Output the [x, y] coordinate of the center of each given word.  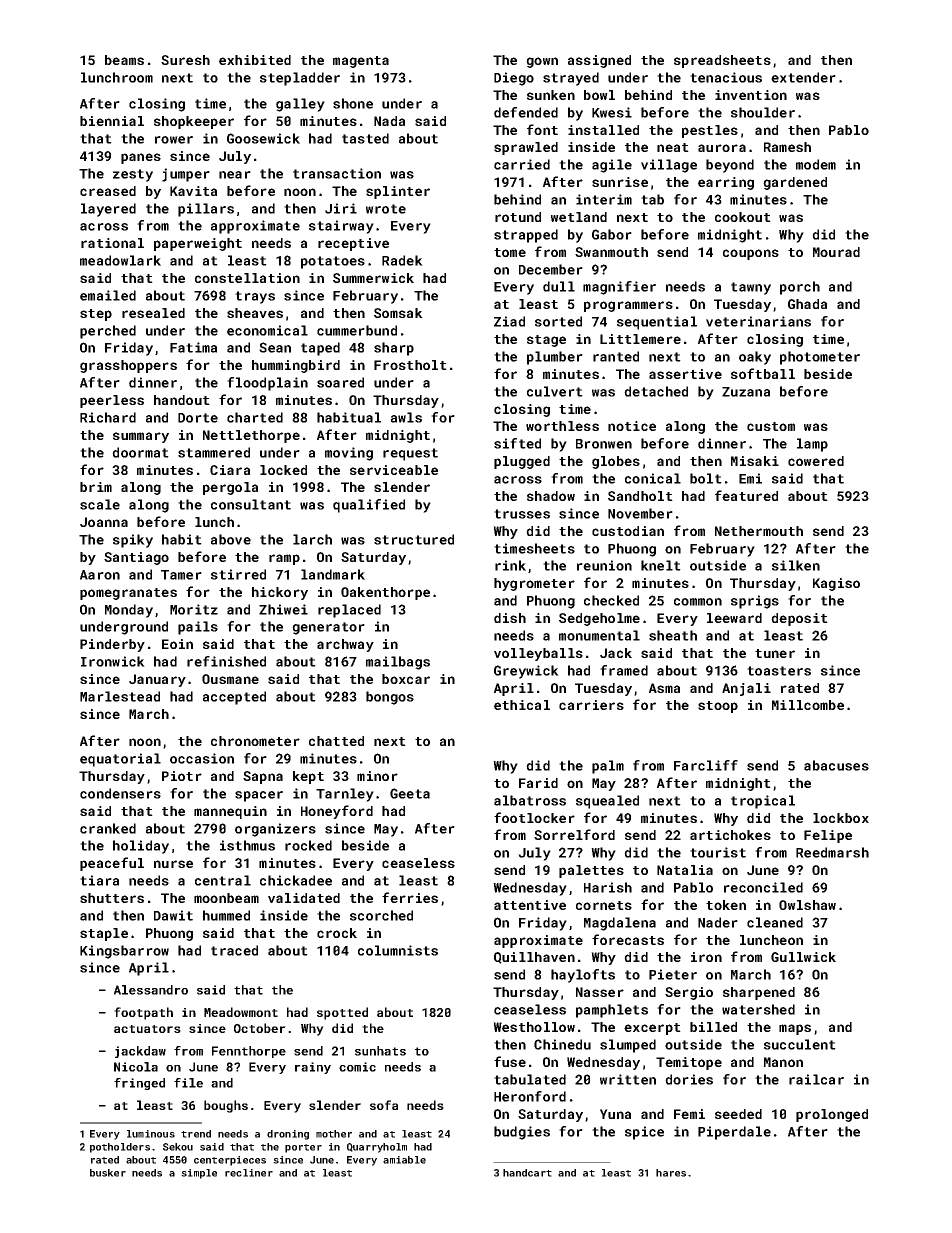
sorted [558, 321]
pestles [710, 131]
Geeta [410, 793]
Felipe [828, 836]
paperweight [198, 244]
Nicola [136, 1067]
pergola [230, 488]
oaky [755, 358]
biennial [112, 121]
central [223, 880]
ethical [522, 705]
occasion [202, 758]
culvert [555, 391]
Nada [389, 121]
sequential [657, 323]
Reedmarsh [832, 852]
